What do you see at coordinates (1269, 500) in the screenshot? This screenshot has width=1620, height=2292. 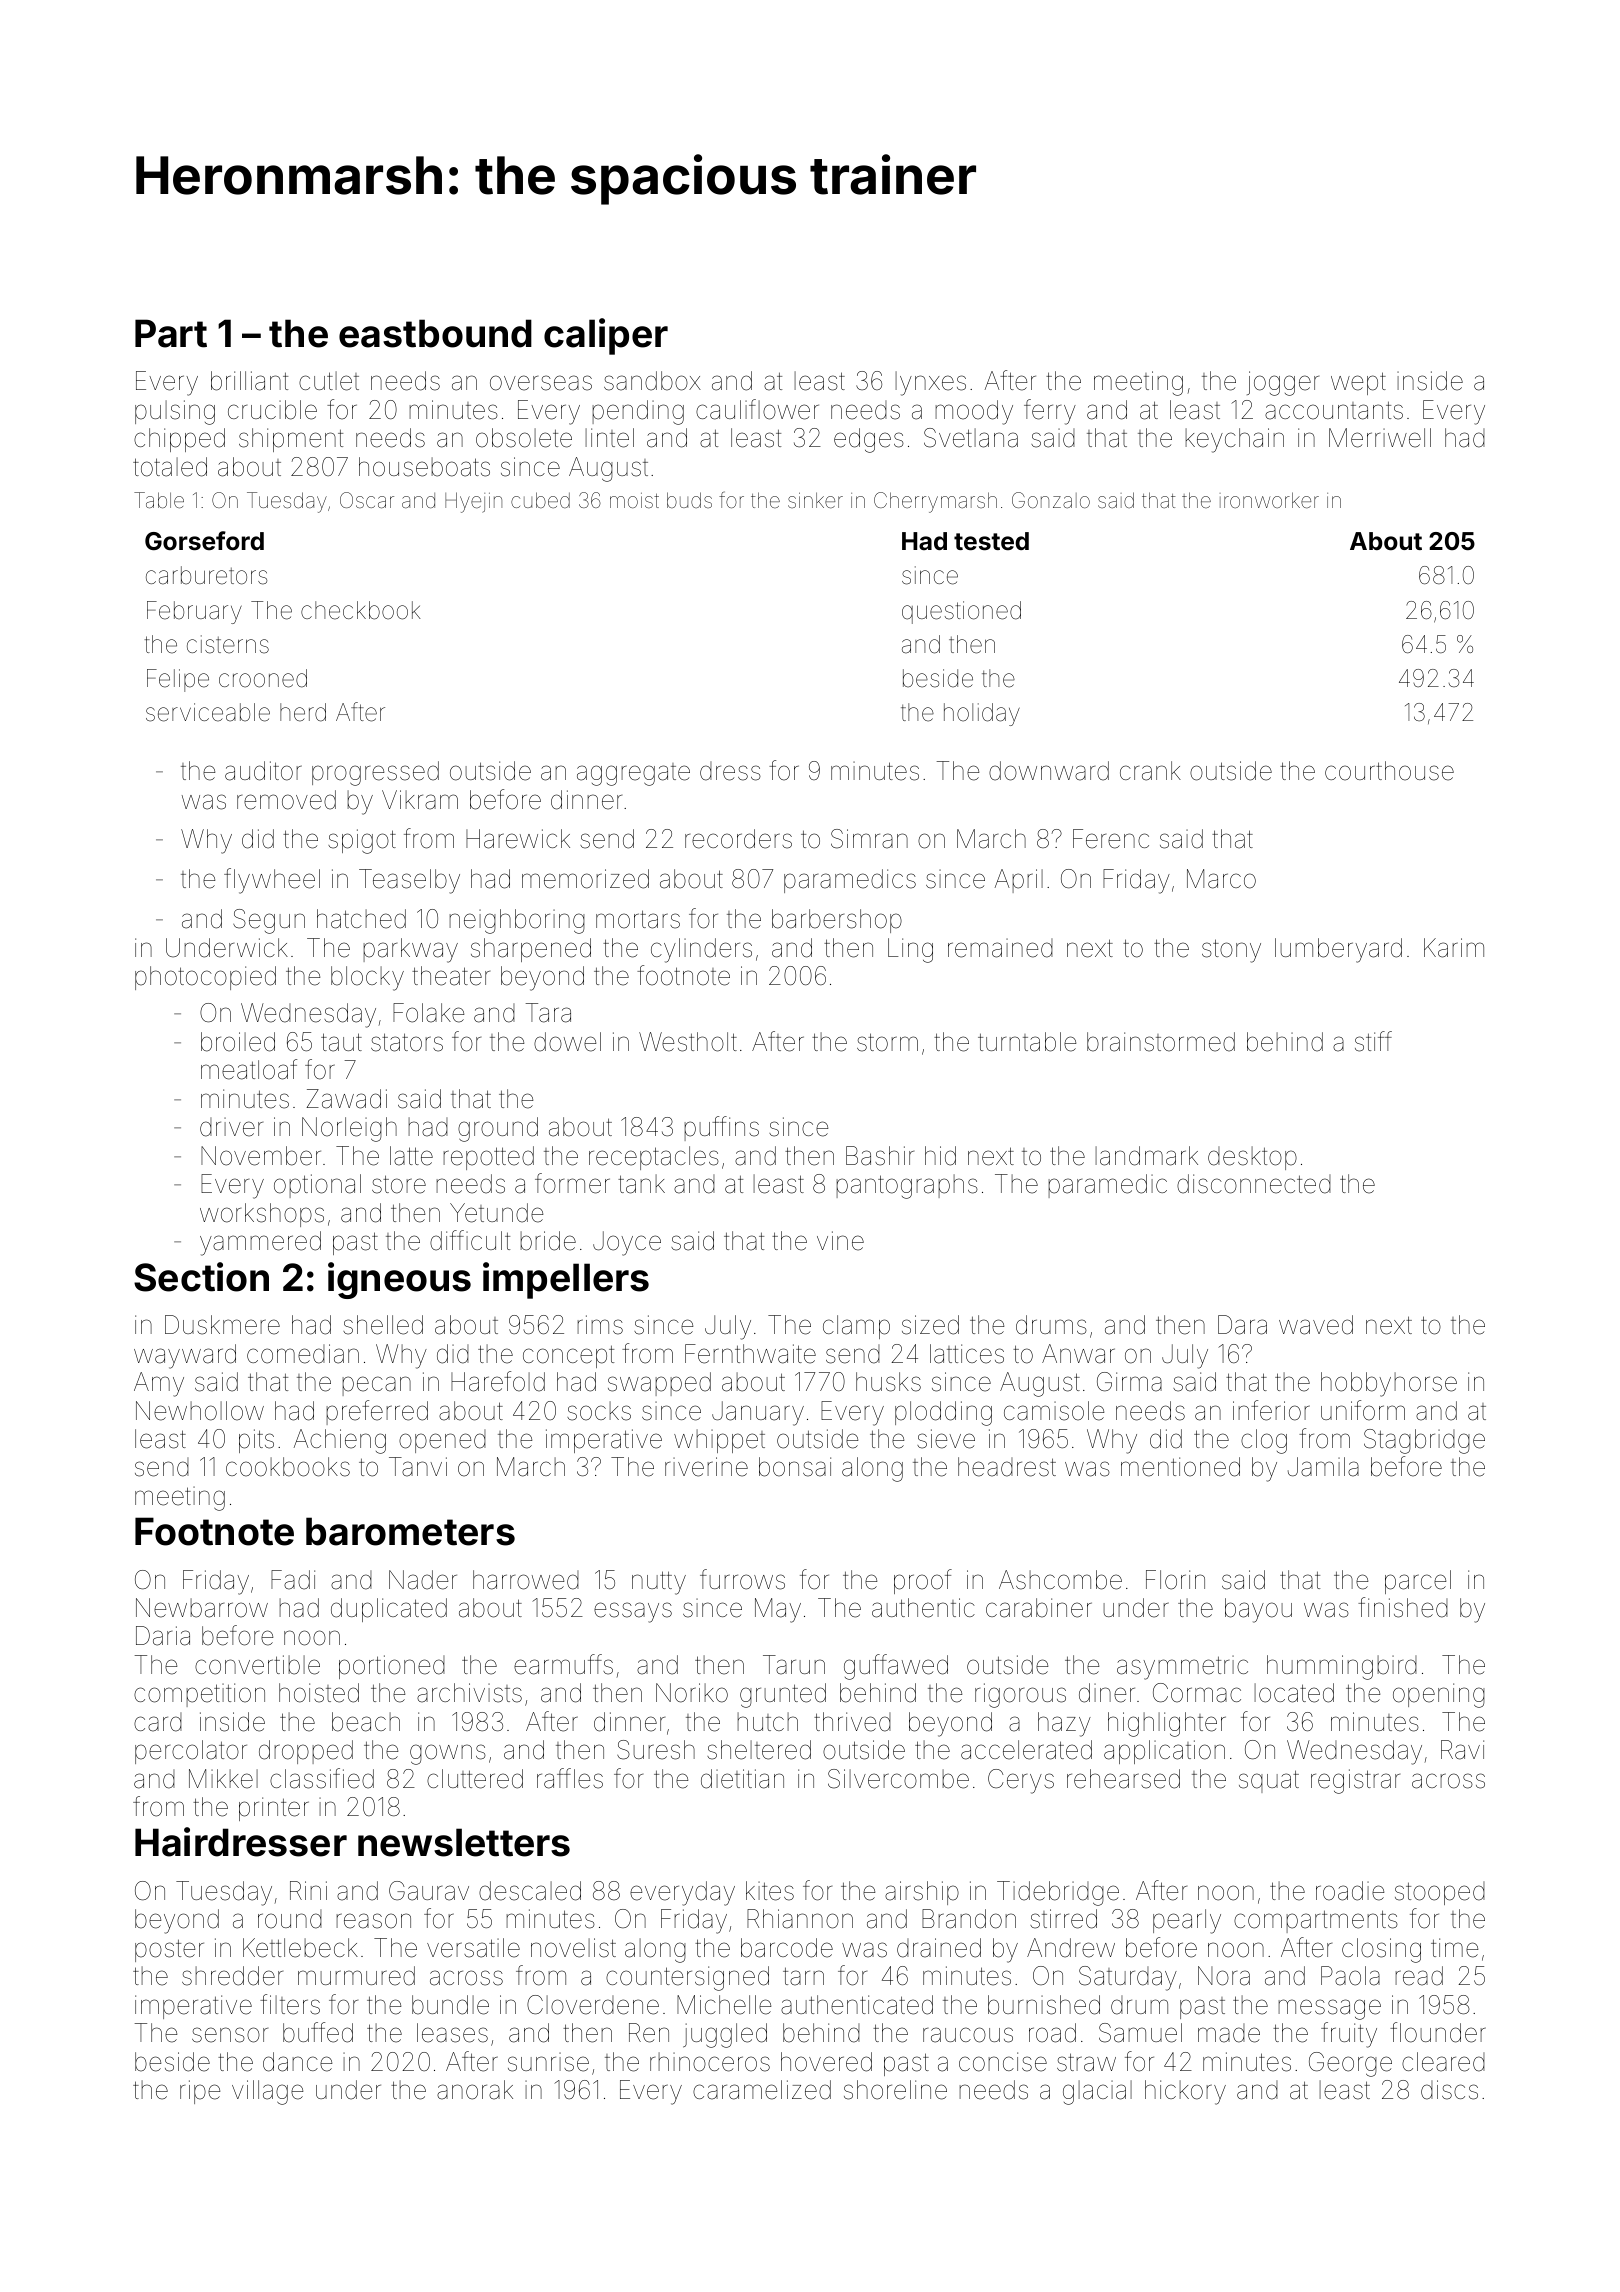 I see `ironworker` at bounding box center [1269, 500].
